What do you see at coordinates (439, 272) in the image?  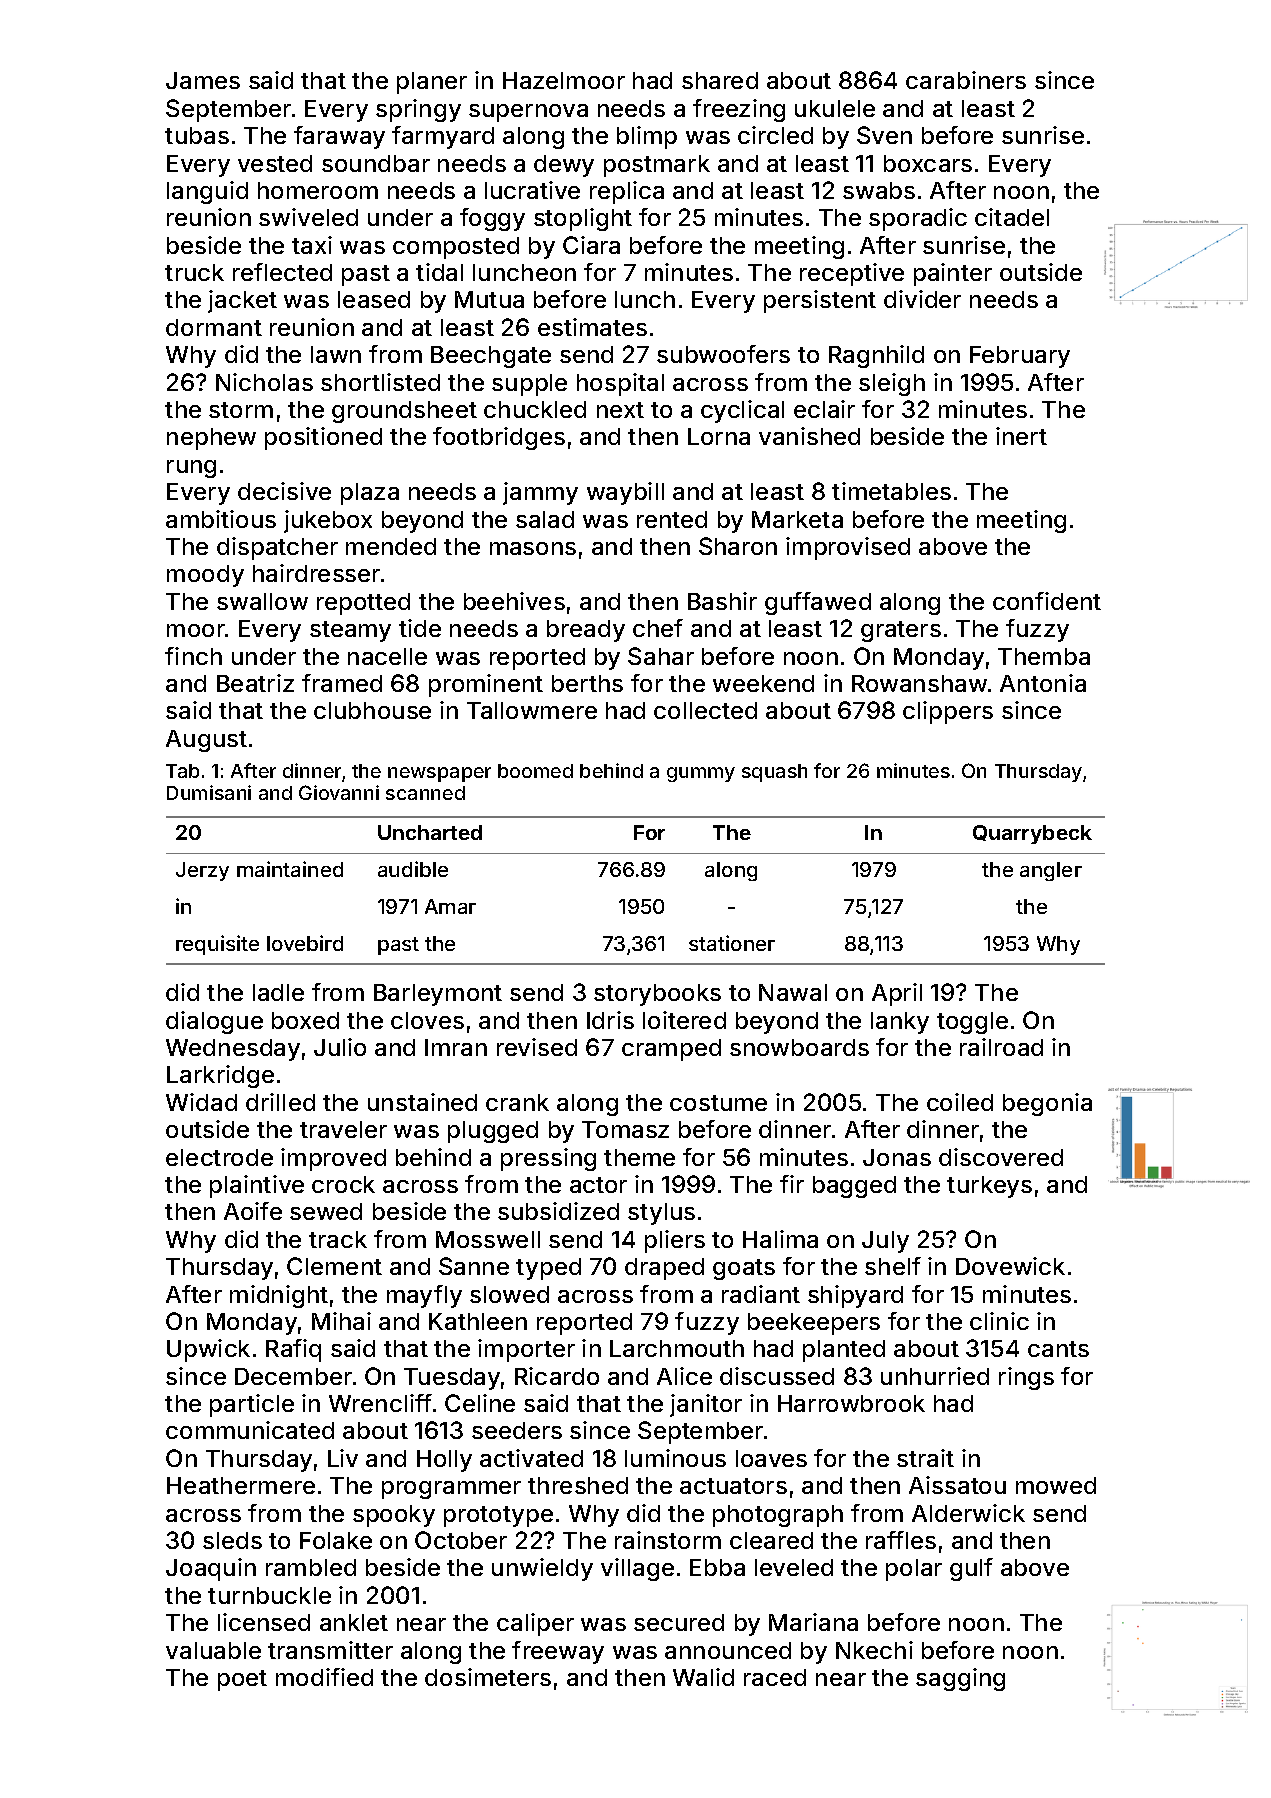 I see `tidal` at bounding box center [439, 272].
